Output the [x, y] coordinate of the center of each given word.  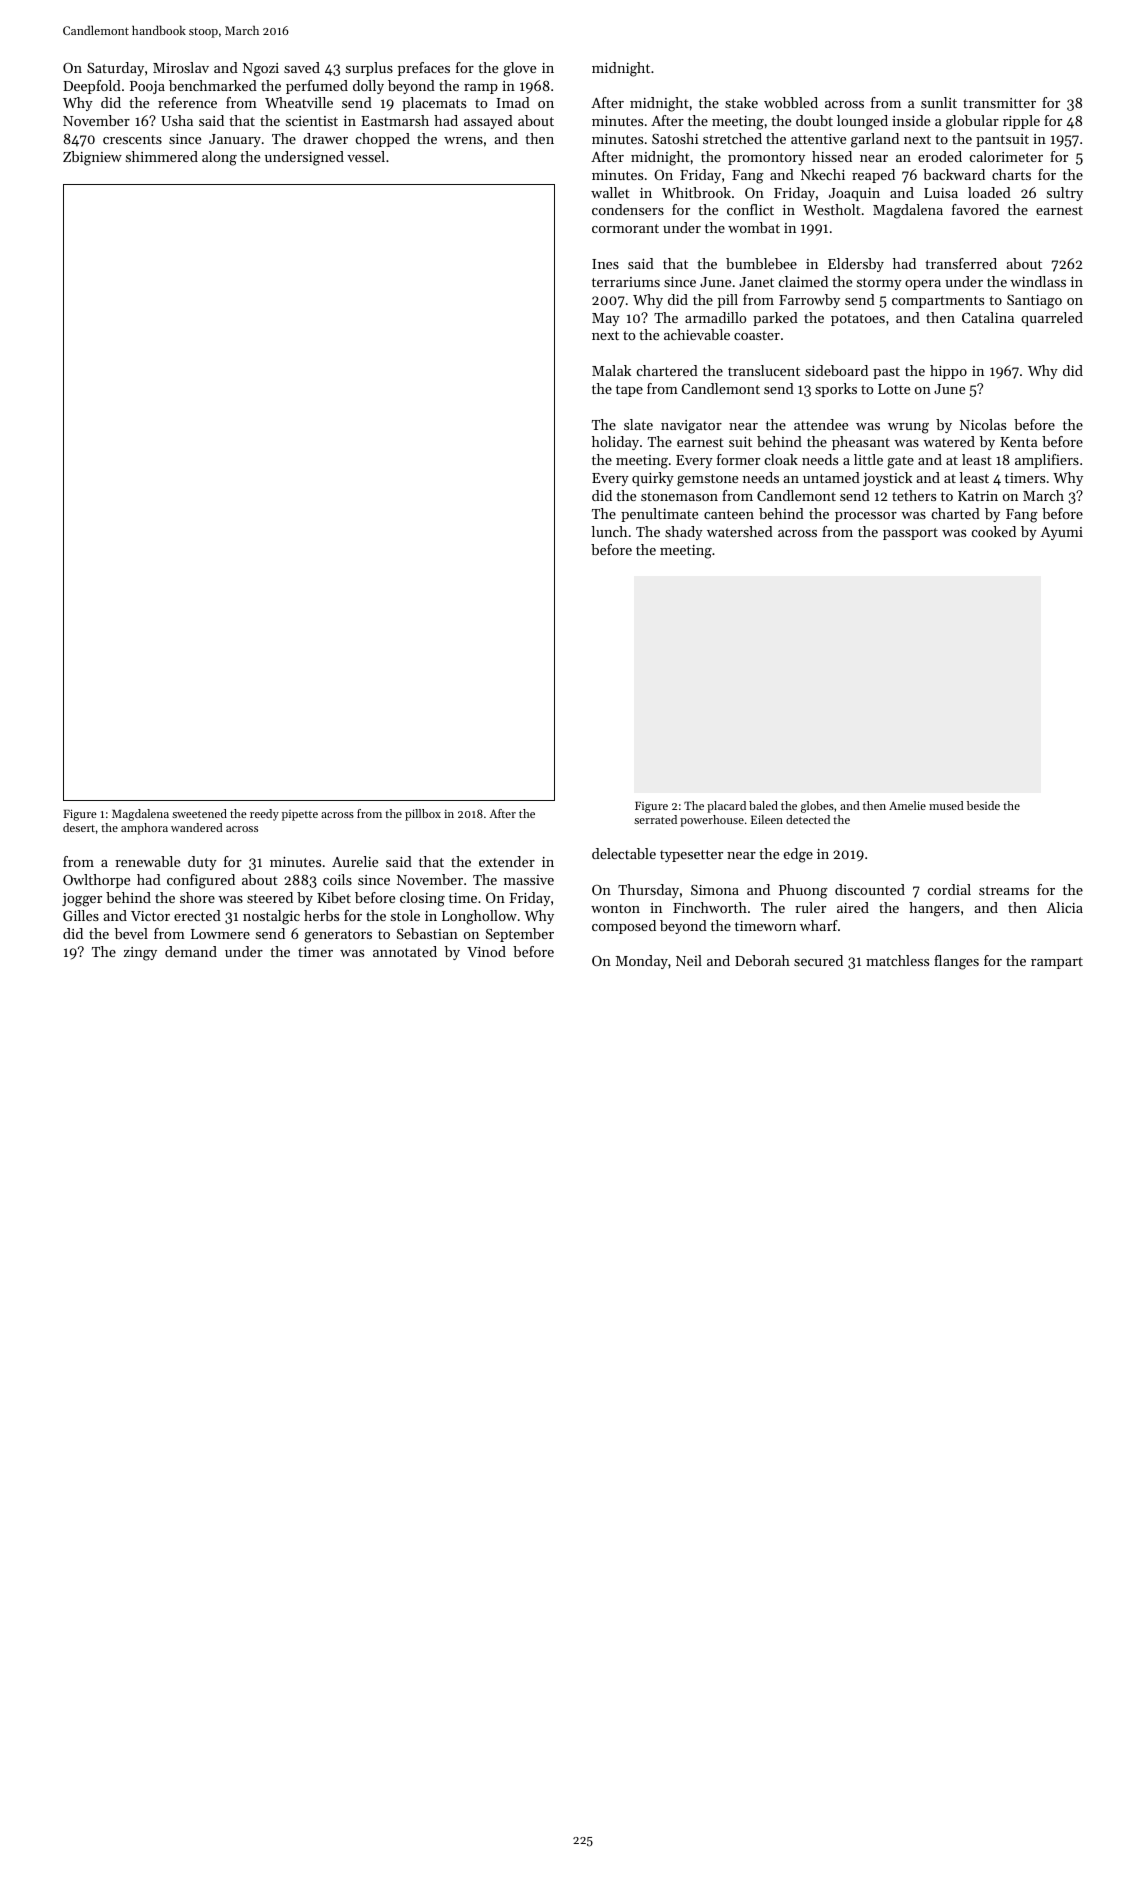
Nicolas [983, 424]
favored [975, 209]
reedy [264, 815]
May [606, 319]
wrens [463, 140]
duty [202, 863]
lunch [609, 531]
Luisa [941, 193]
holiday [615, 443]
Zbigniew [92, 158]
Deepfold [92, 87]
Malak [611, 370]
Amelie [907, 805]
